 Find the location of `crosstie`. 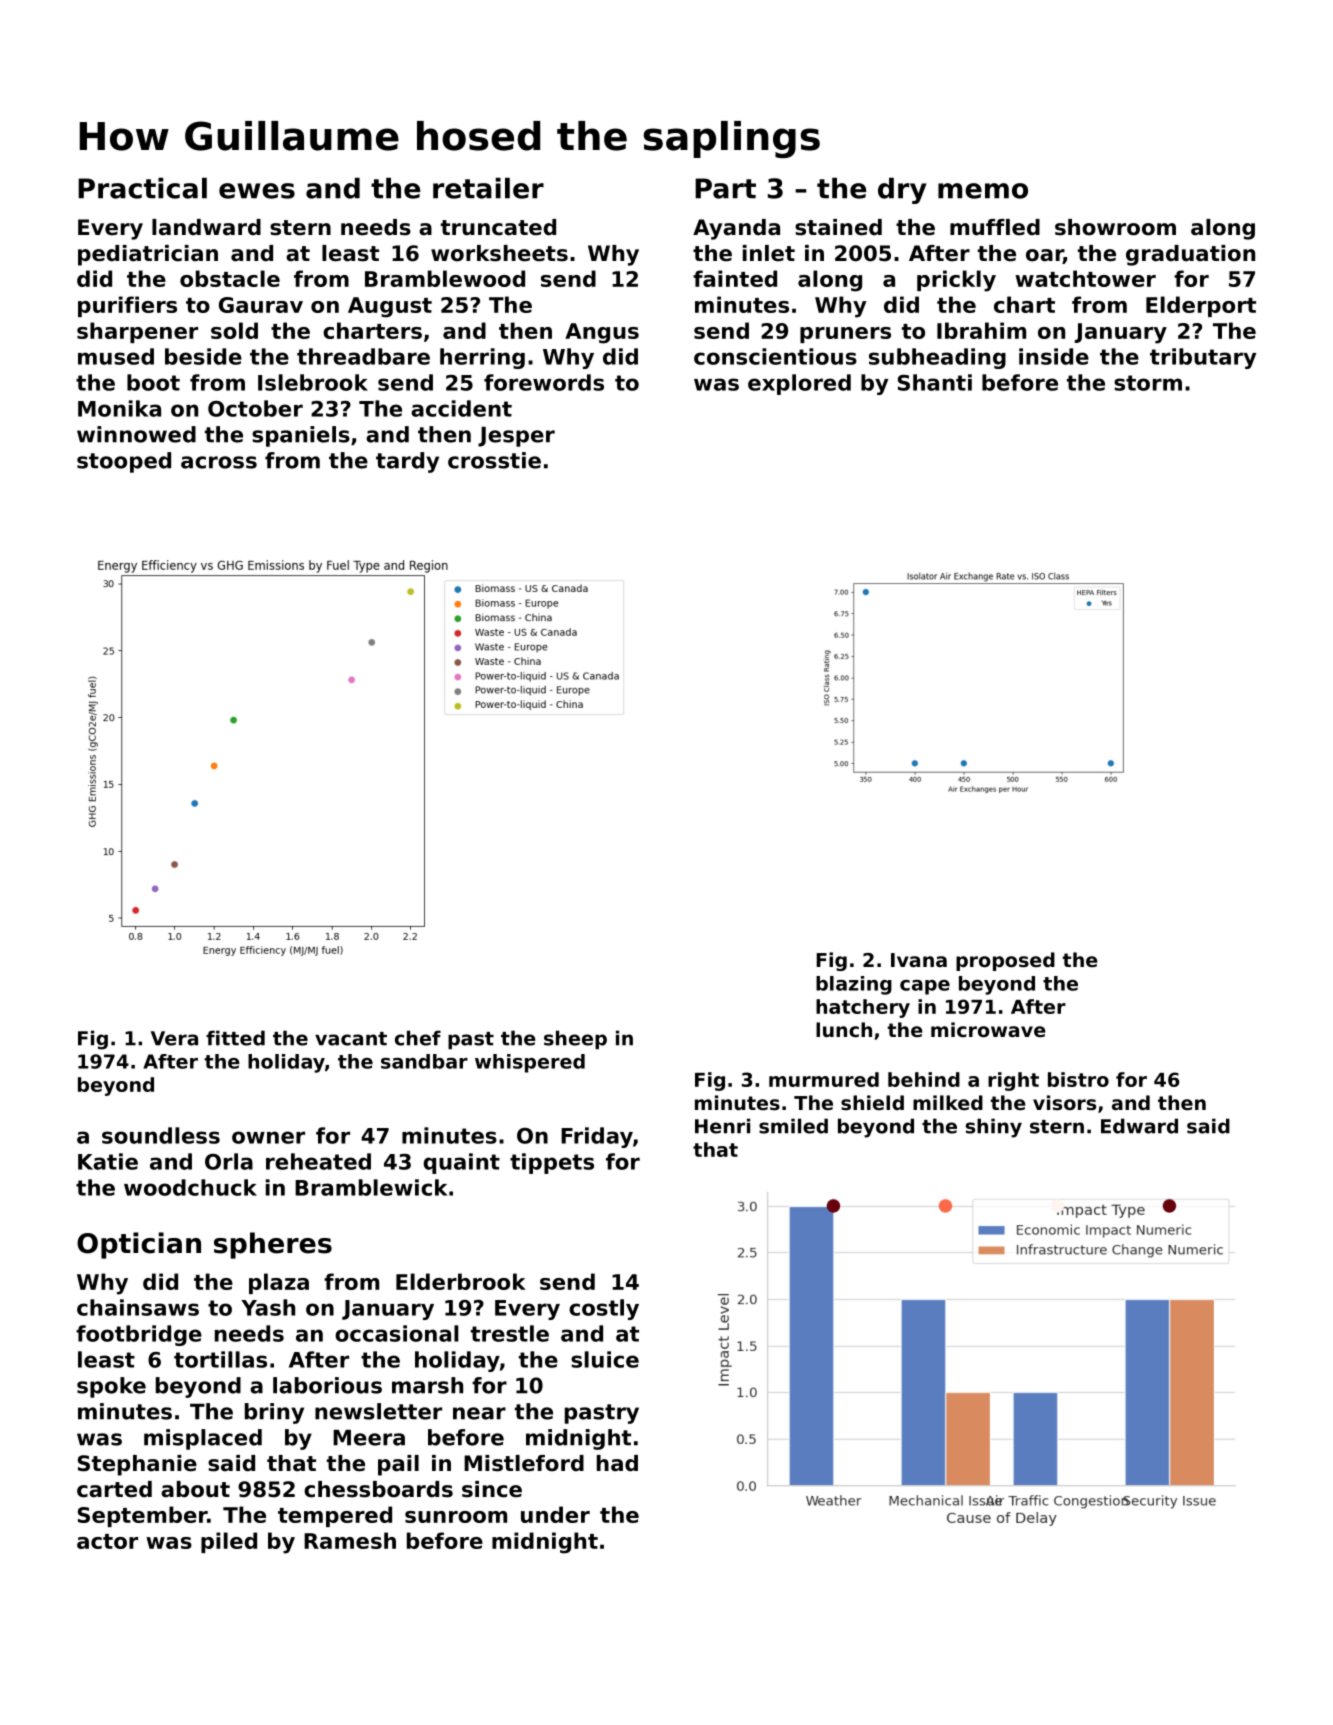

crosstie is located at coordinates (494, 460).
